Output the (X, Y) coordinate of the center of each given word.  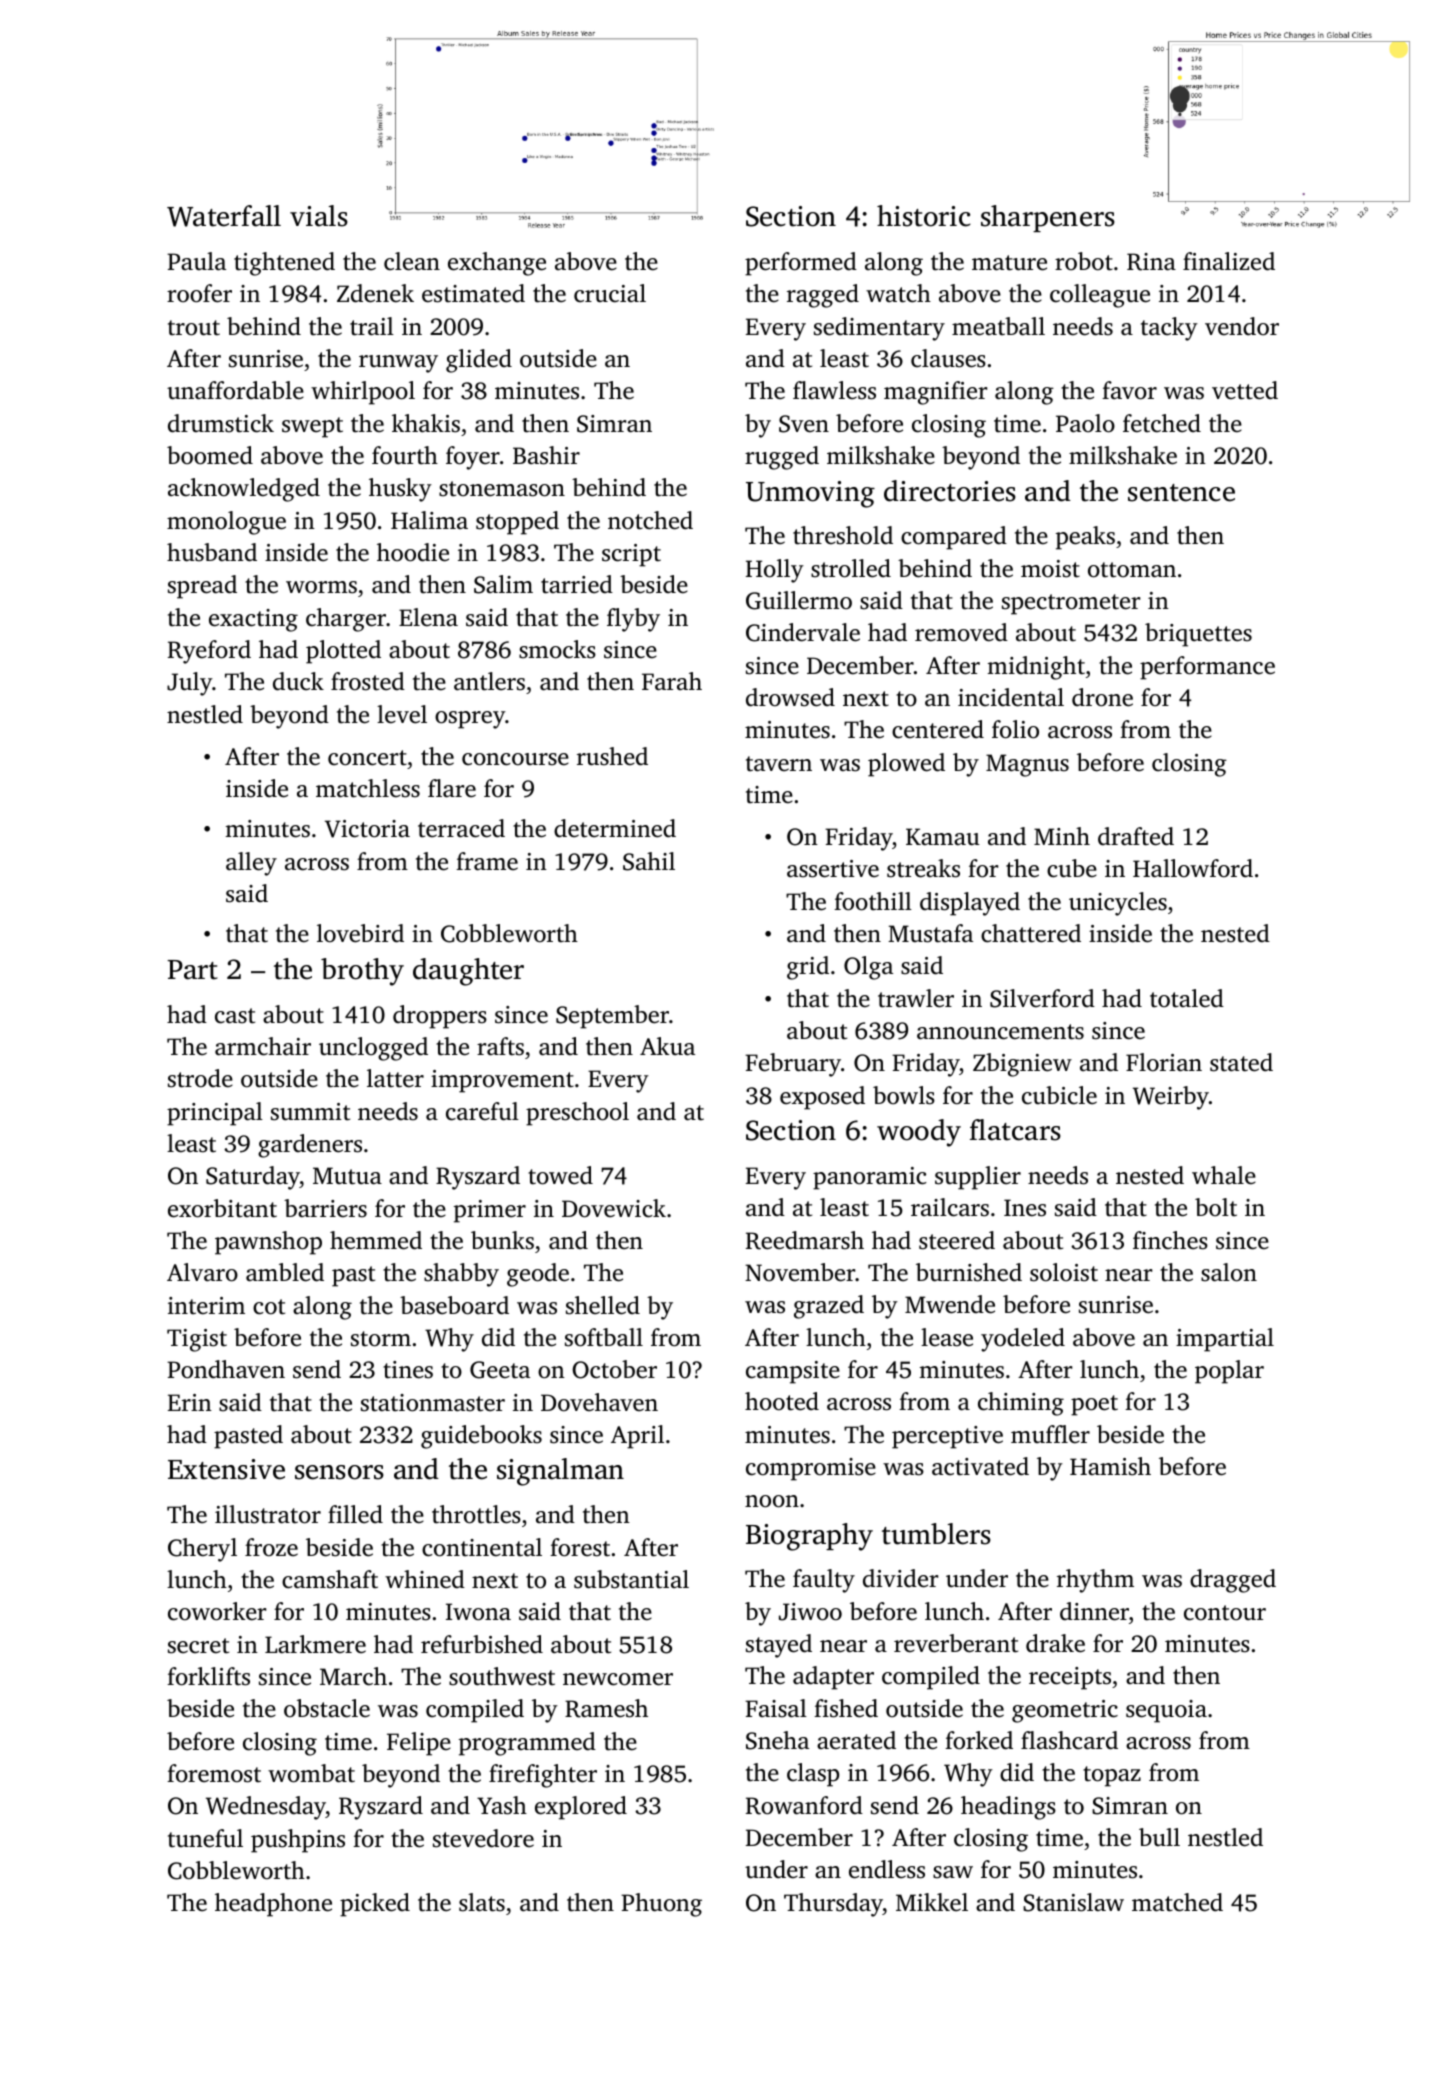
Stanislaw (1073, 1902)
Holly (775, 571)
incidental (1011, 697)
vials (319, 216)
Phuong (661, 1905)
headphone (273, 1905)
